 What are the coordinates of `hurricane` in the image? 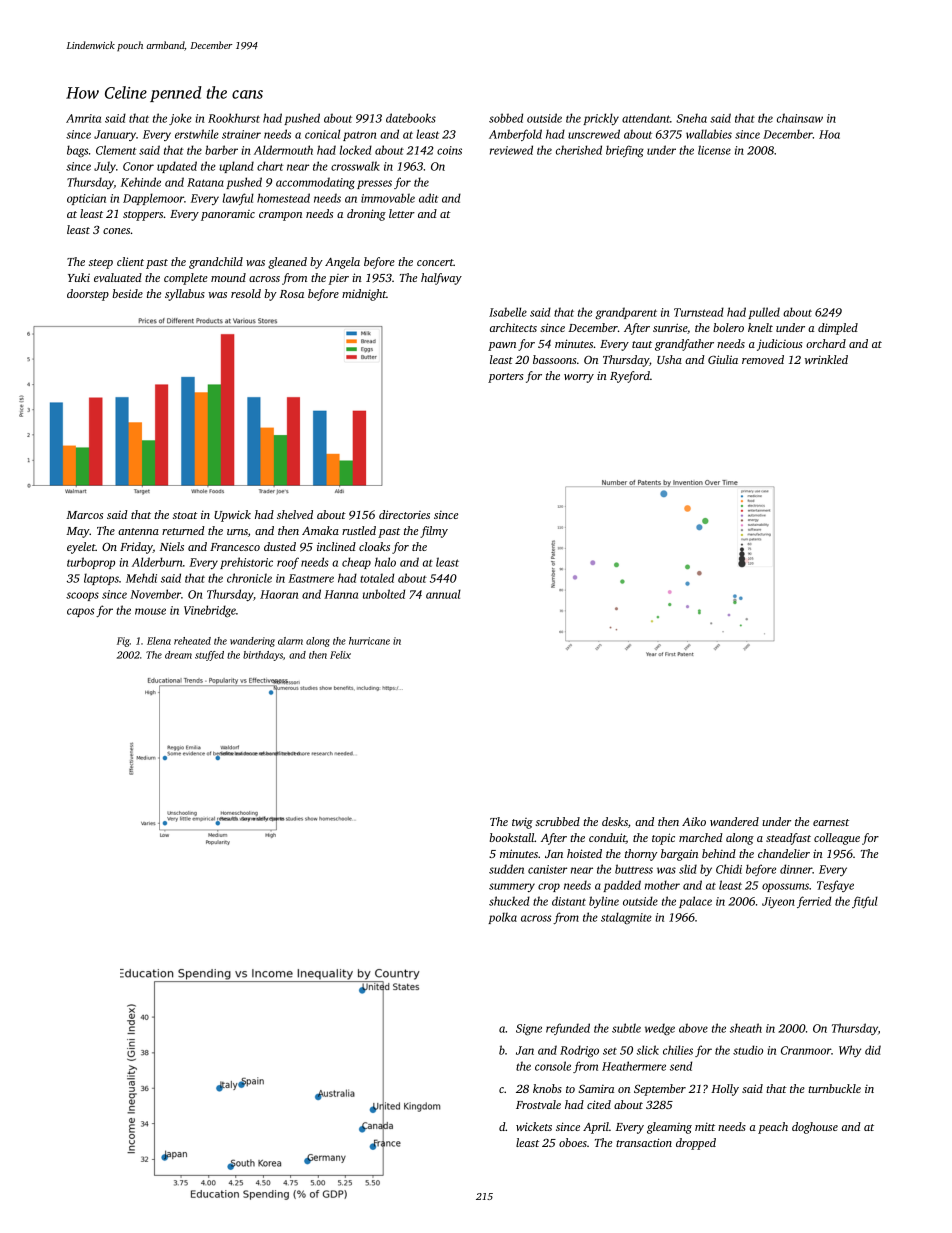 It's located at (369, 641).
